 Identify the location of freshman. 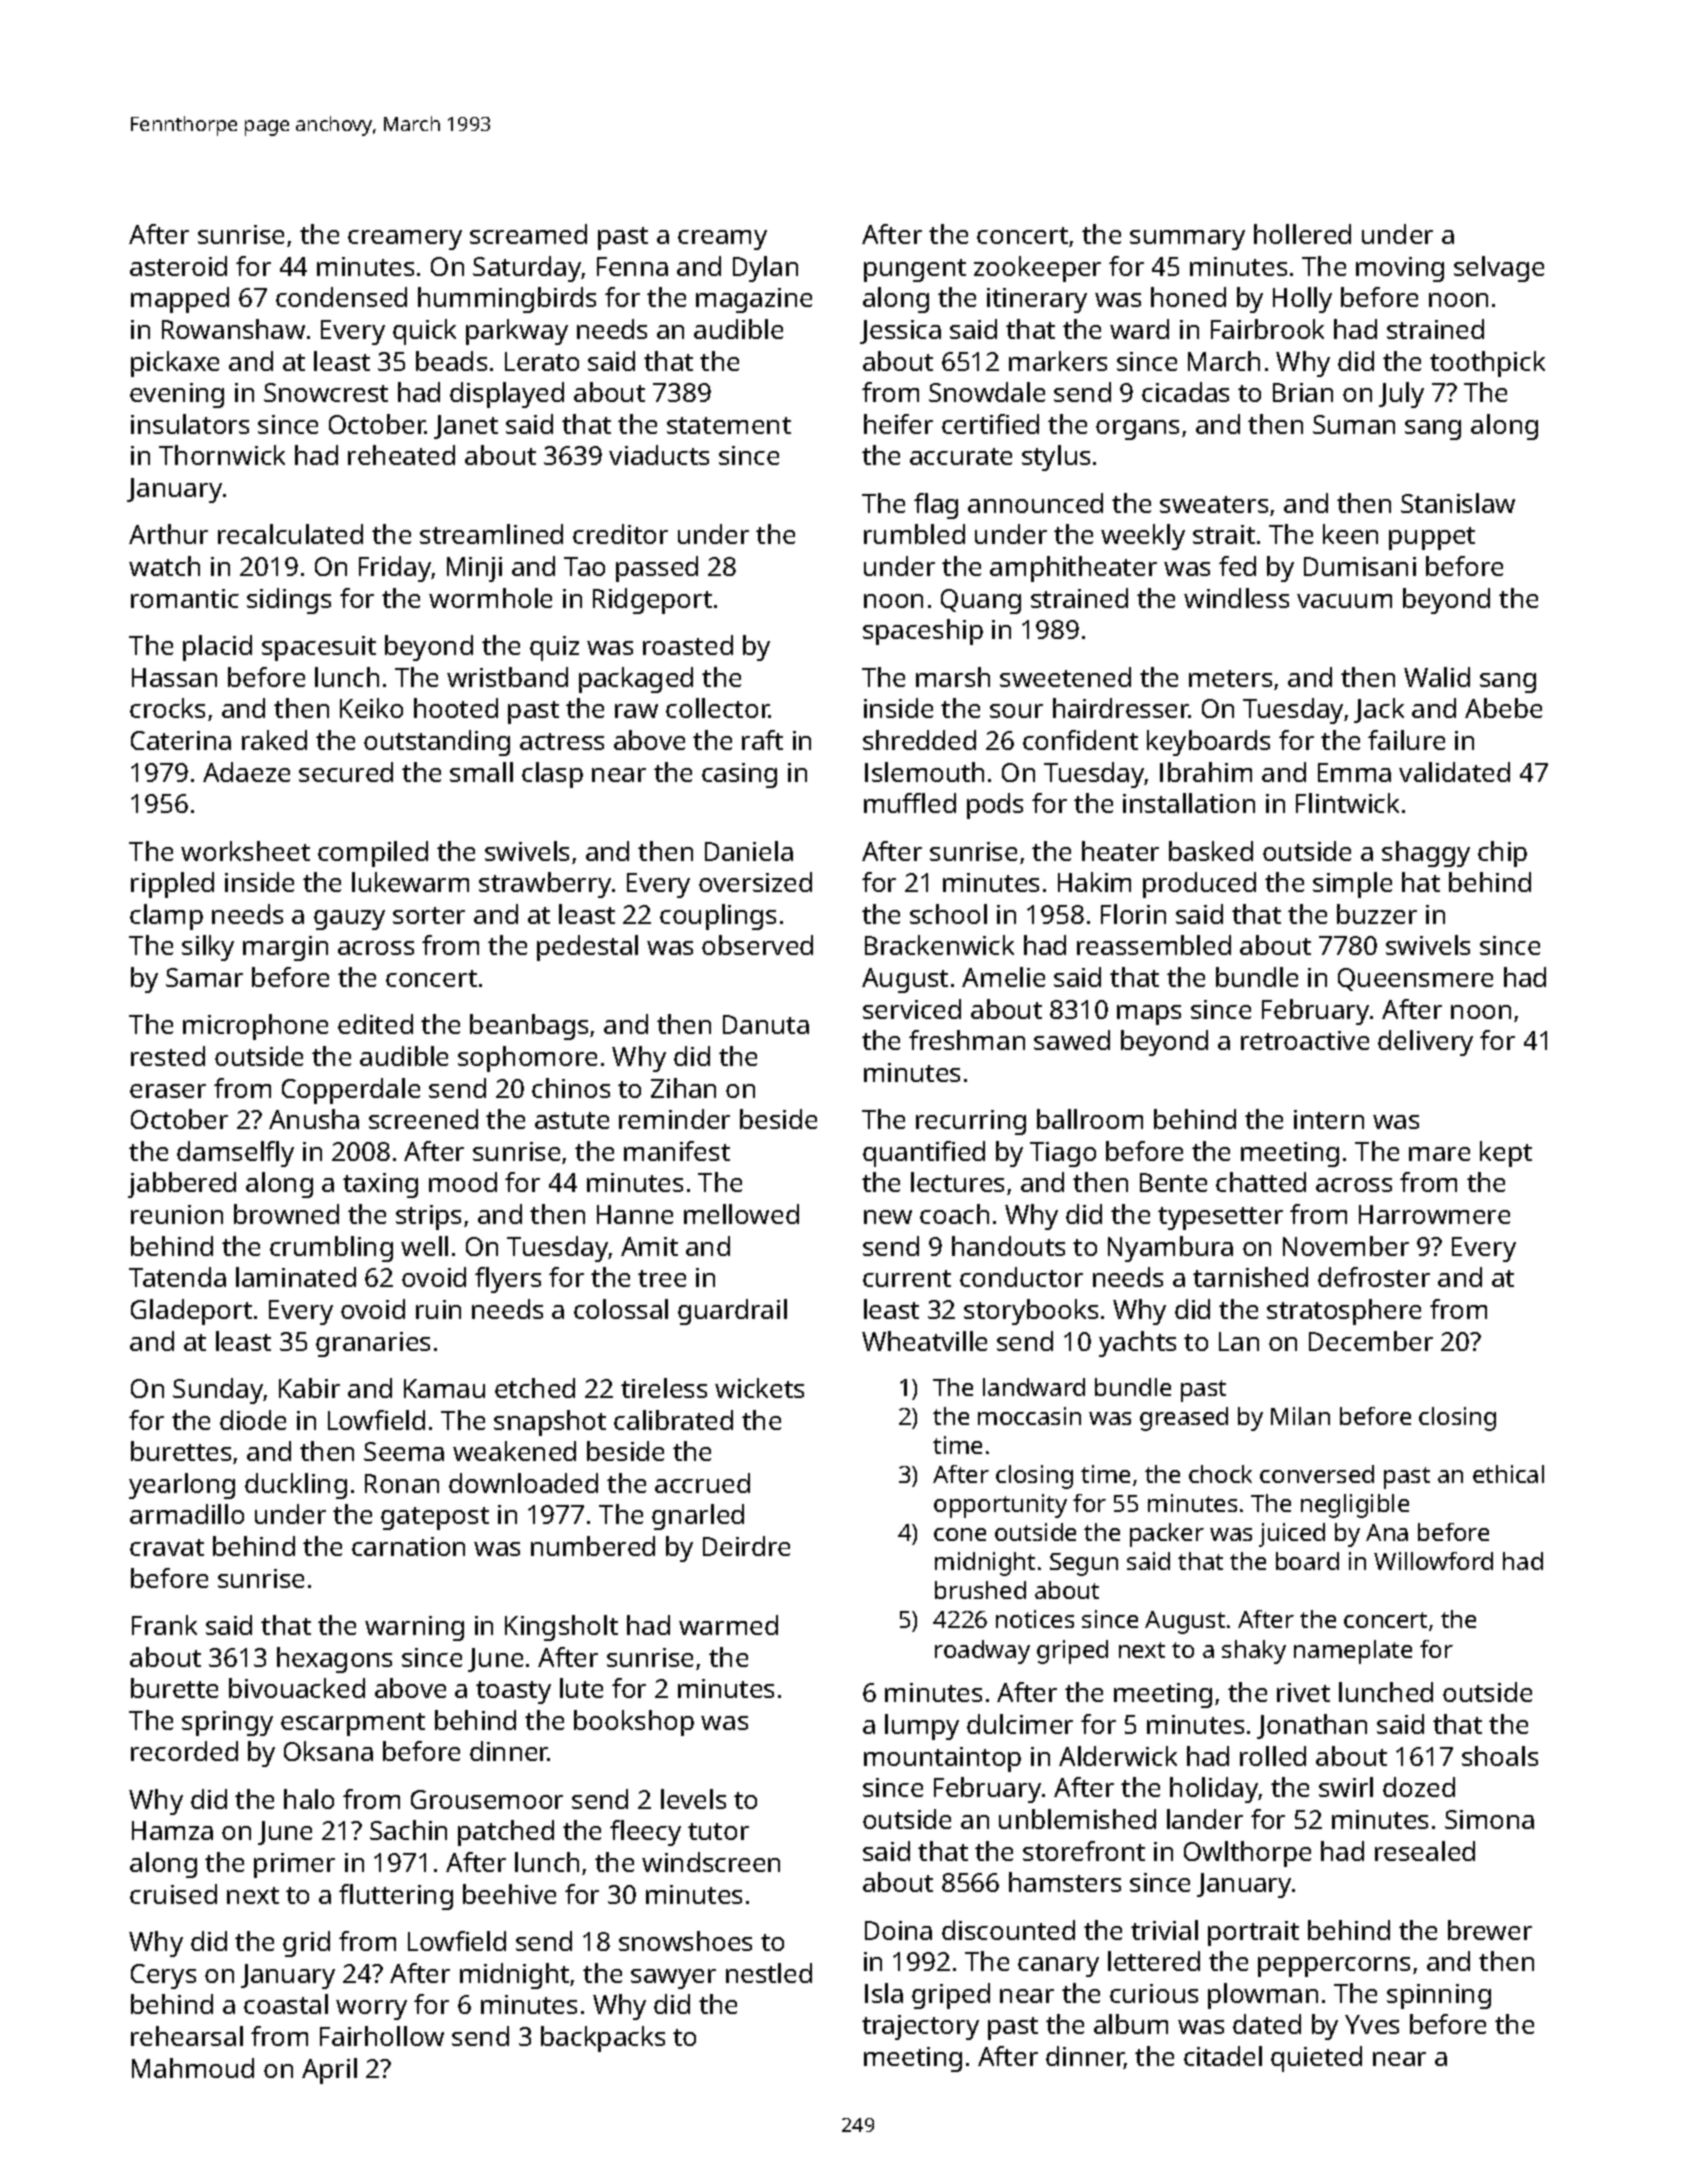
(967, 1040).
